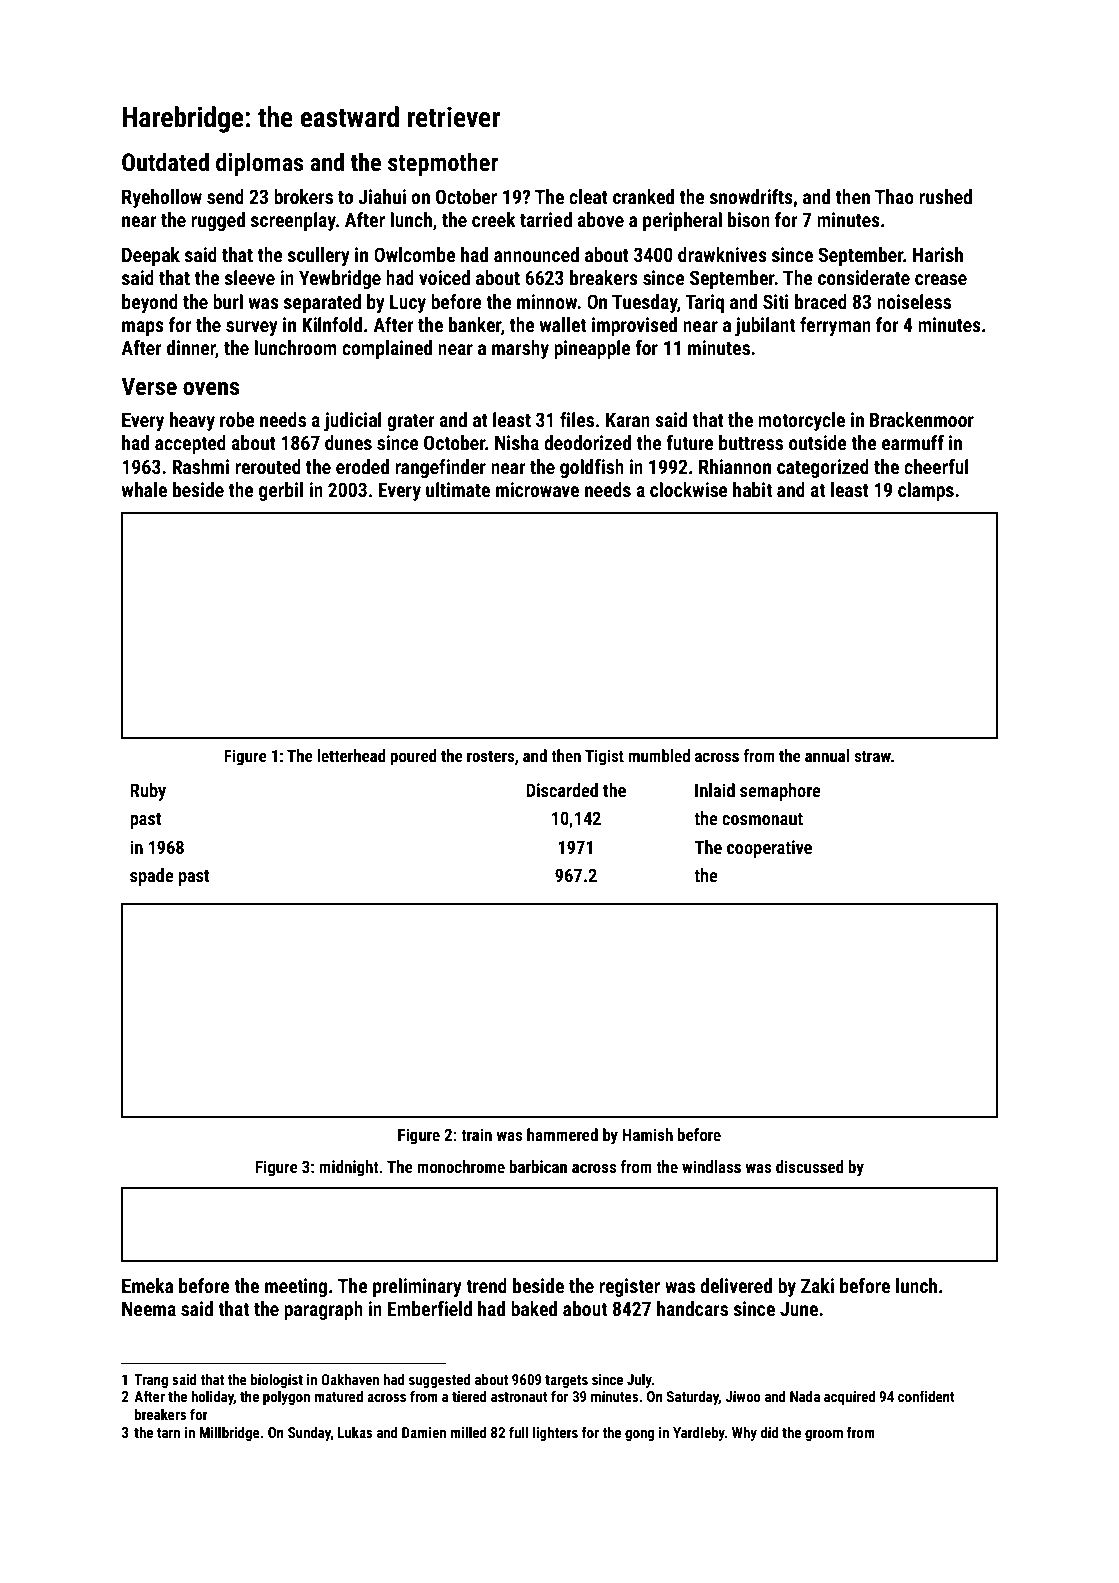 This document has width=1119, height=1583. I want to click on gerbil, so click(281, 491).
